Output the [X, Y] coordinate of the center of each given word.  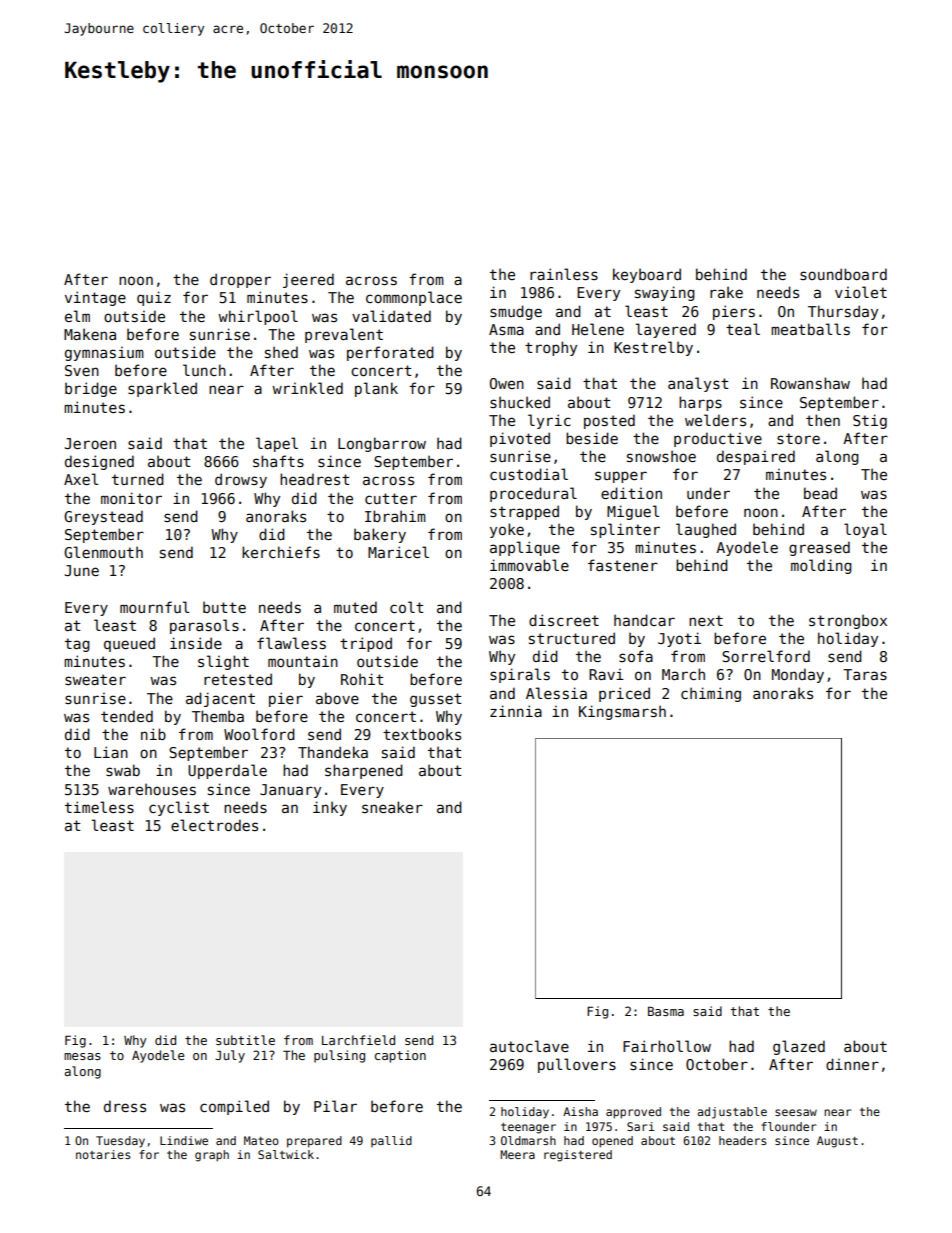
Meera [517, 1154]
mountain [303, 661]
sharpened [364, 771]
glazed [799, 1047]
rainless [564, 274]
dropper [240, 280]
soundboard [843, 274]
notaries [103, 1154]
